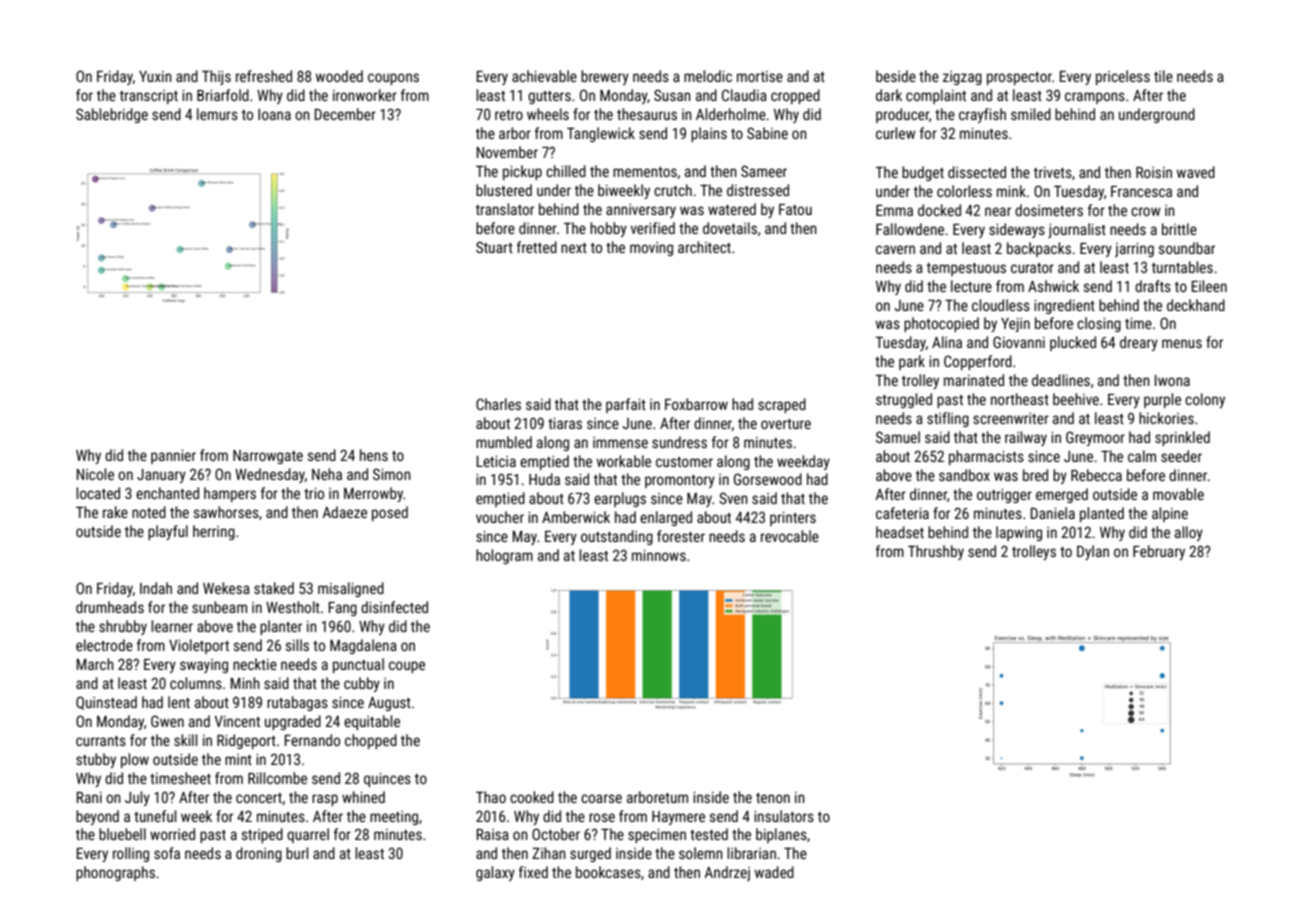  What do you see at coordinates (647, 114) in the screenshot?
I see `thesaurus` at bounding box center [647, 114].
